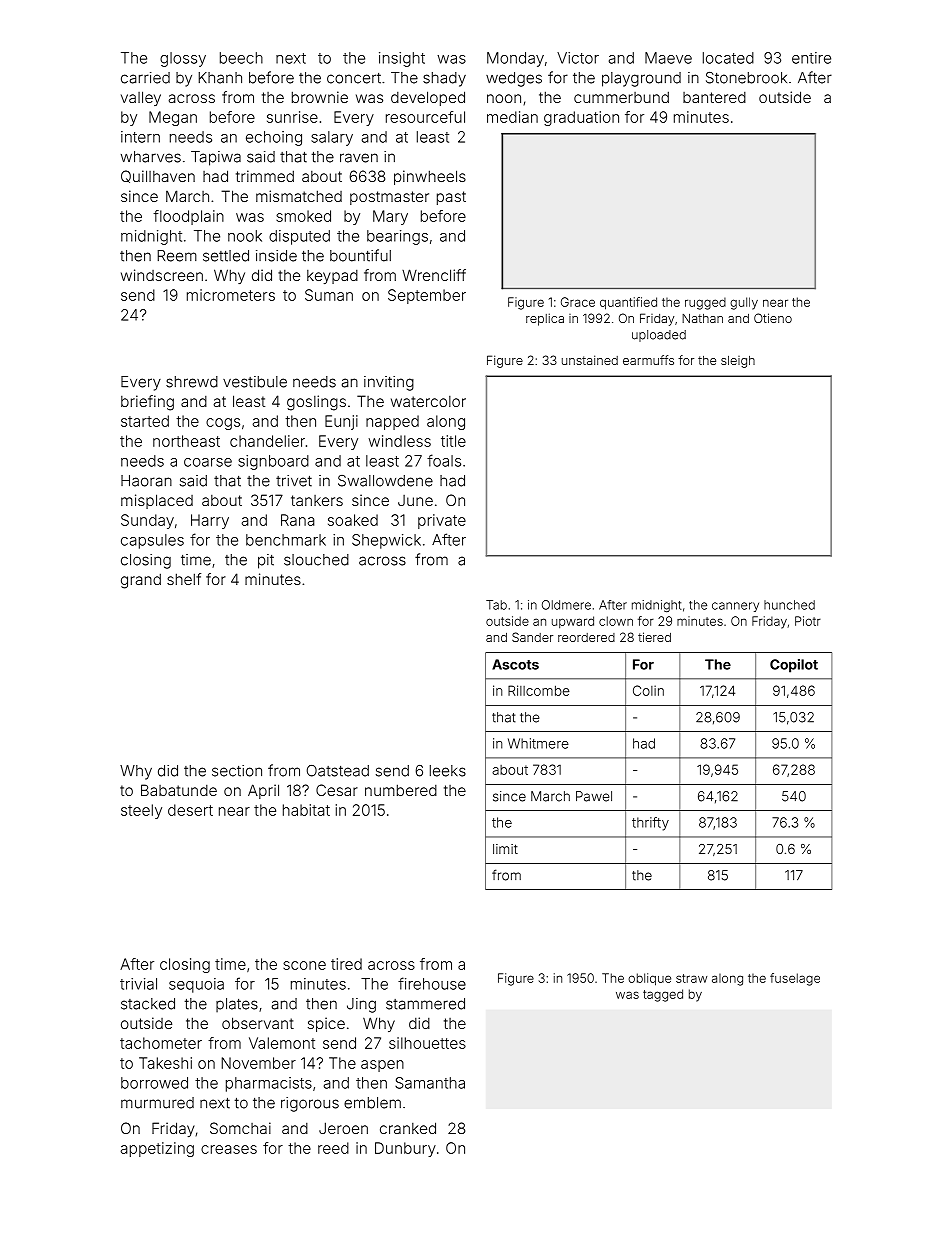 This screenshot has height=1233, width=952. Describe the element at coordinates (229, 1149) in the screenshot. I see `creases` at that location.
